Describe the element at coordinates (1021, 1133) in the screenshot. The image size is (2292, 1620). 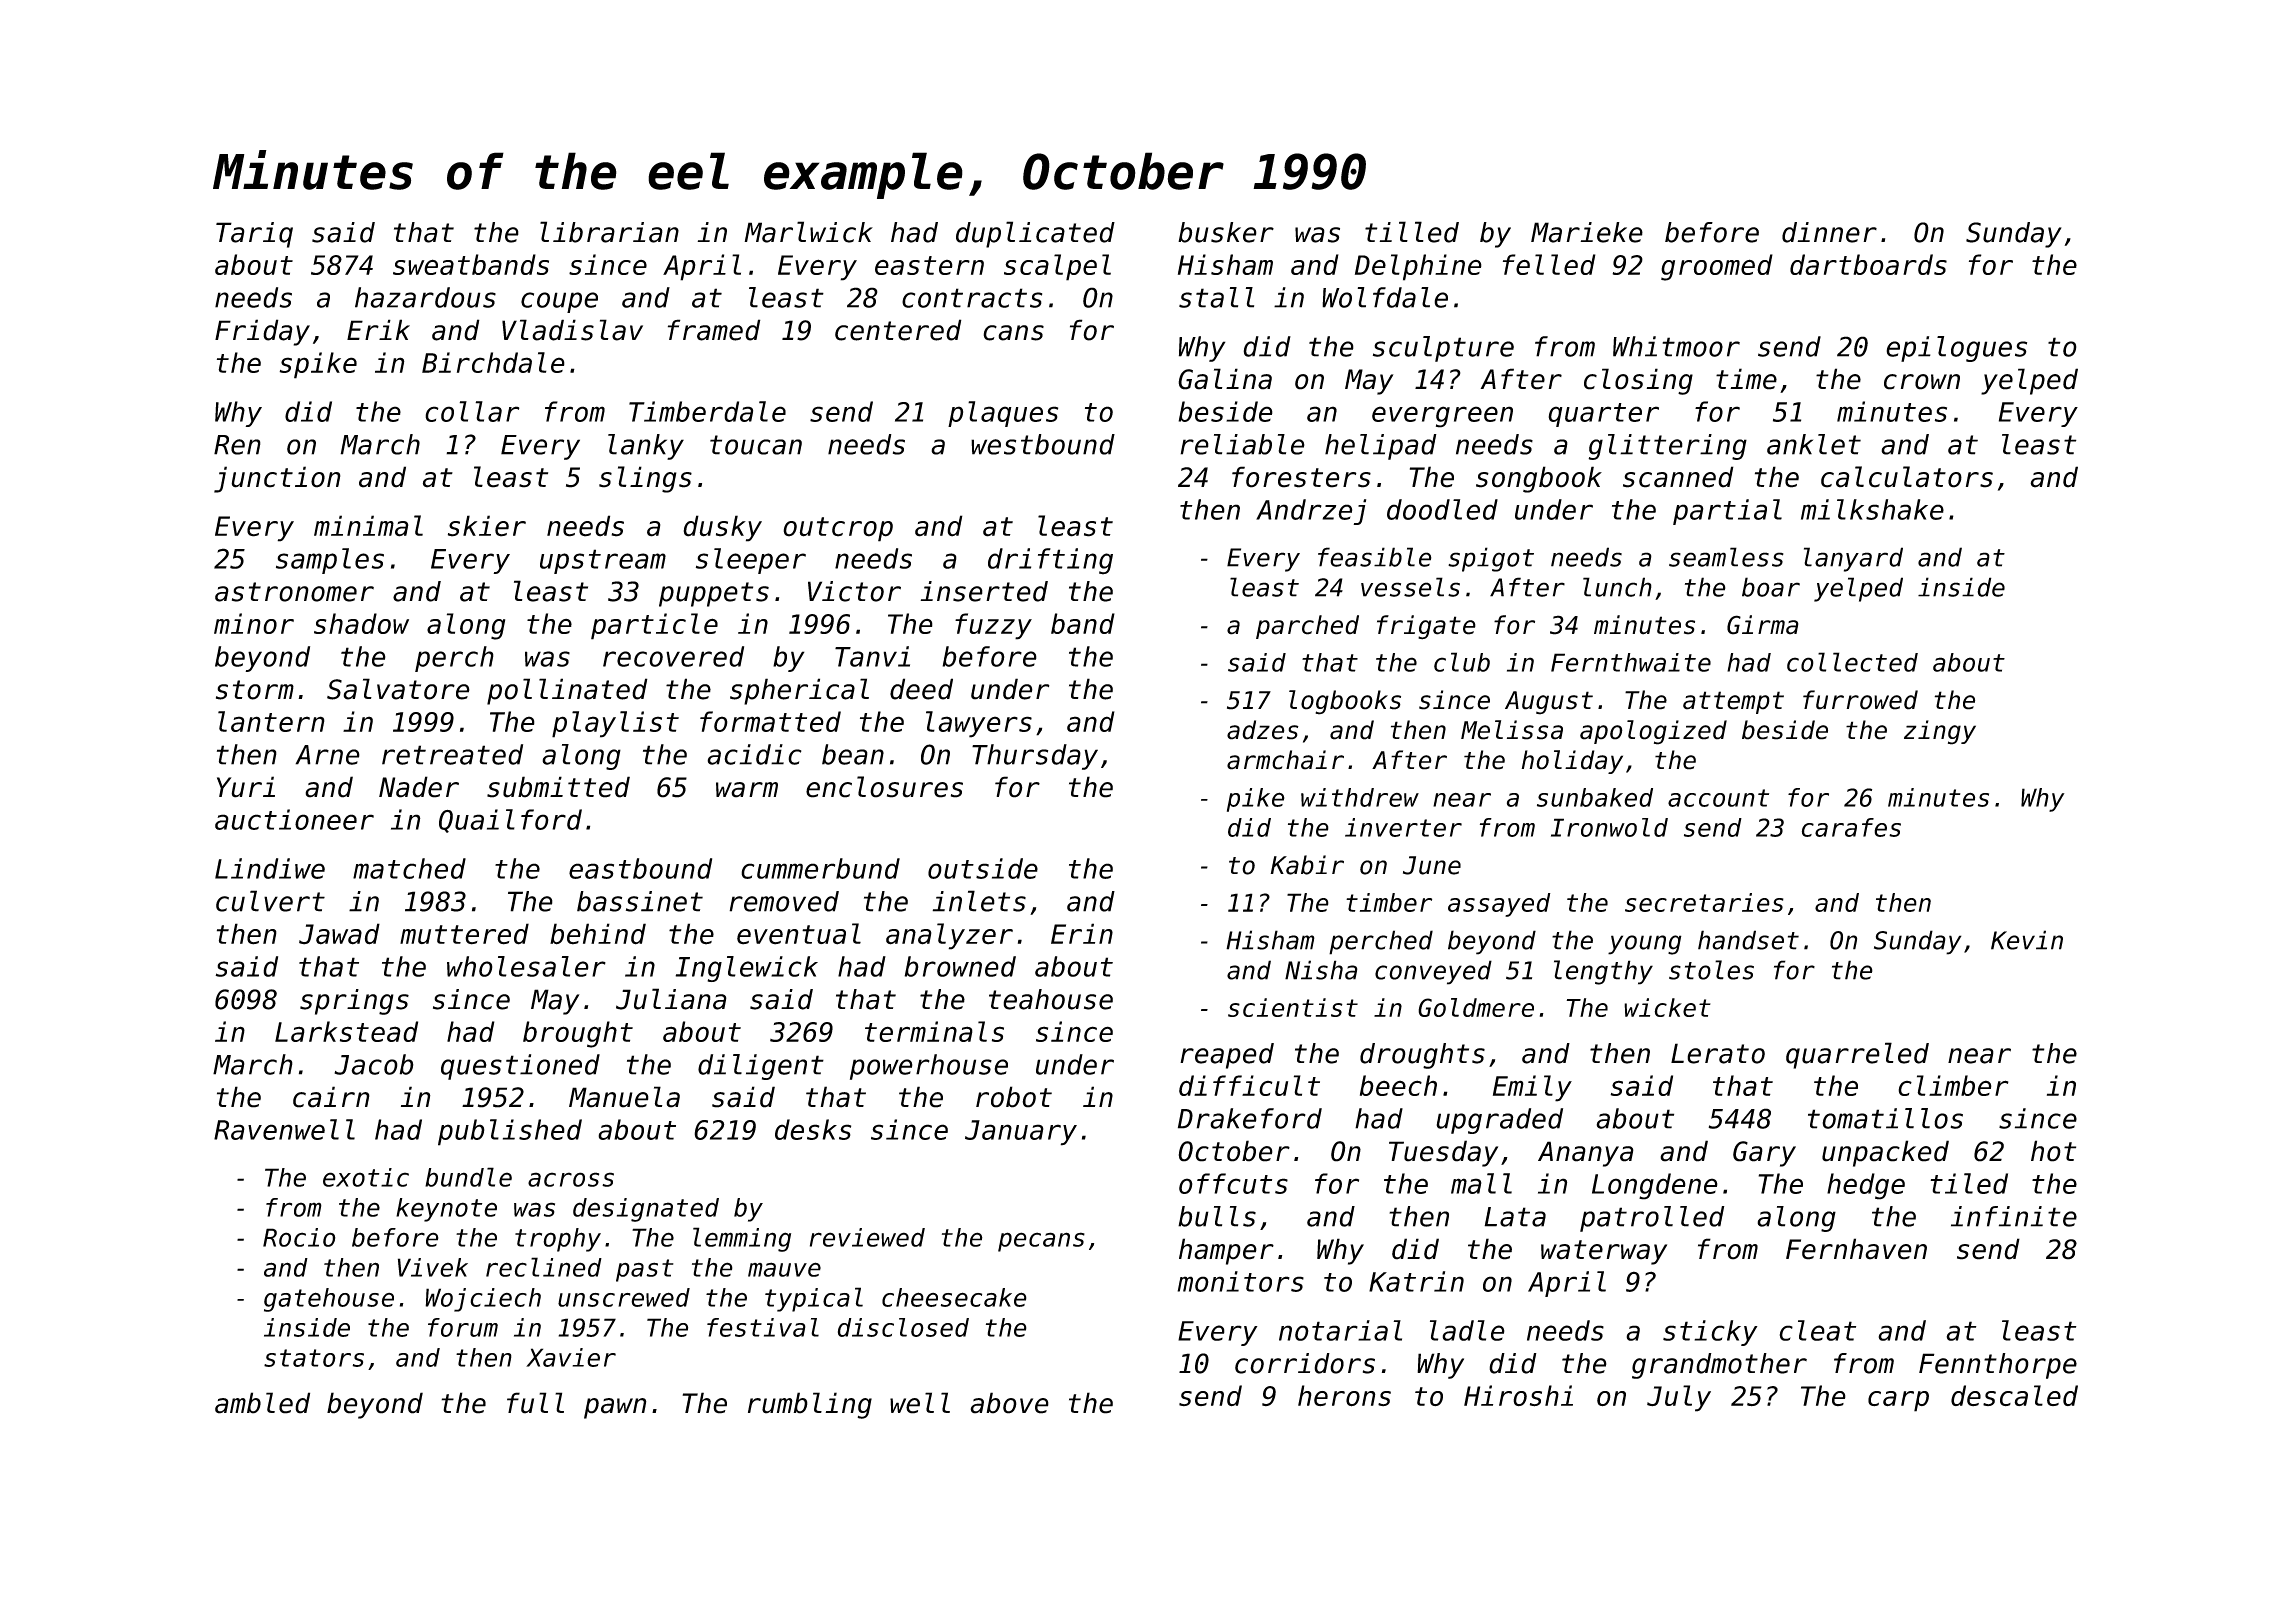
I see `January` at that location.
